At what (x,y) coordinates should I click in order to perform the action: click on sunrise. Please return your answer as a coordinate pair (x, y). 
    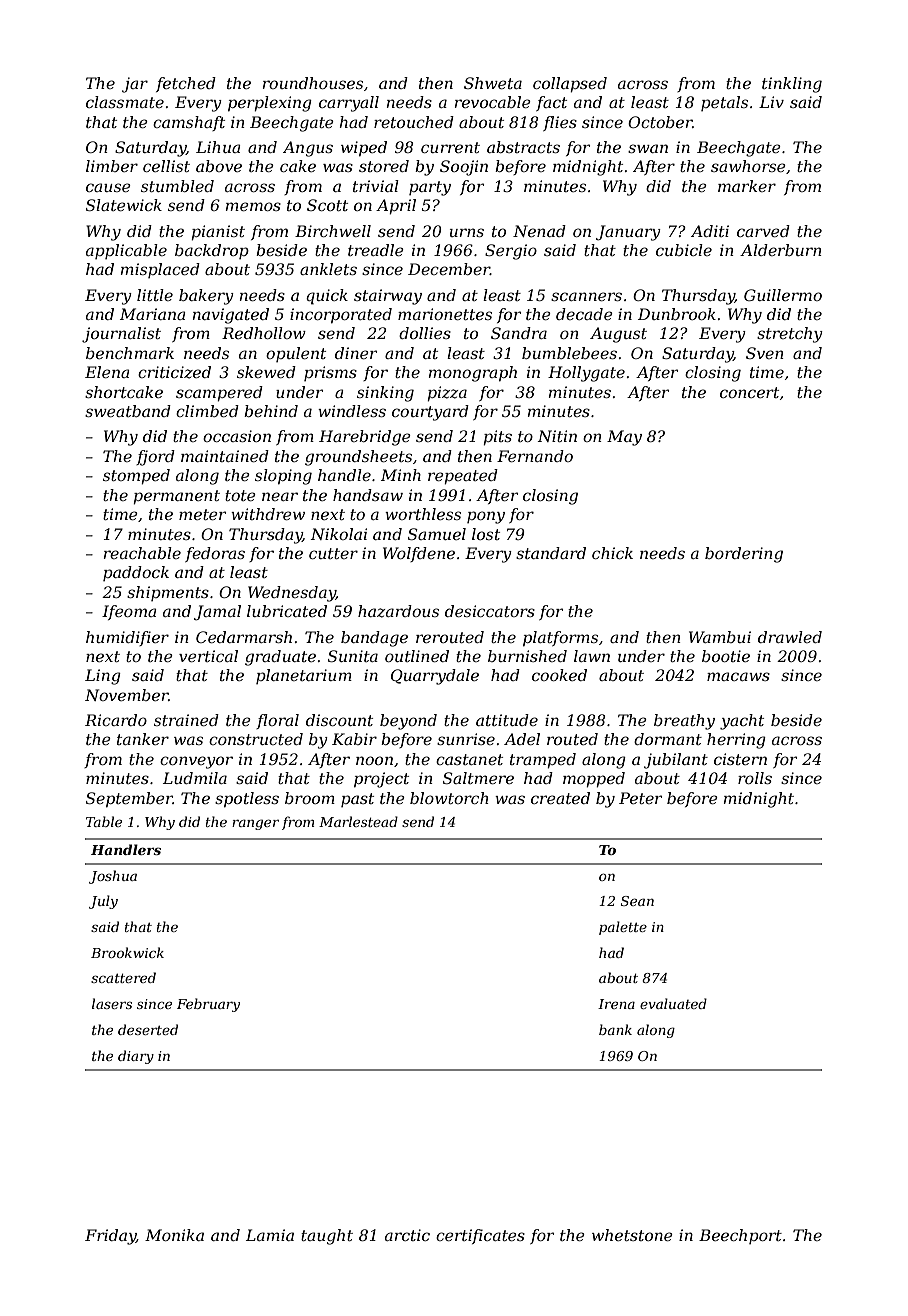
    Looking at the image, I should click on (466, 739).
